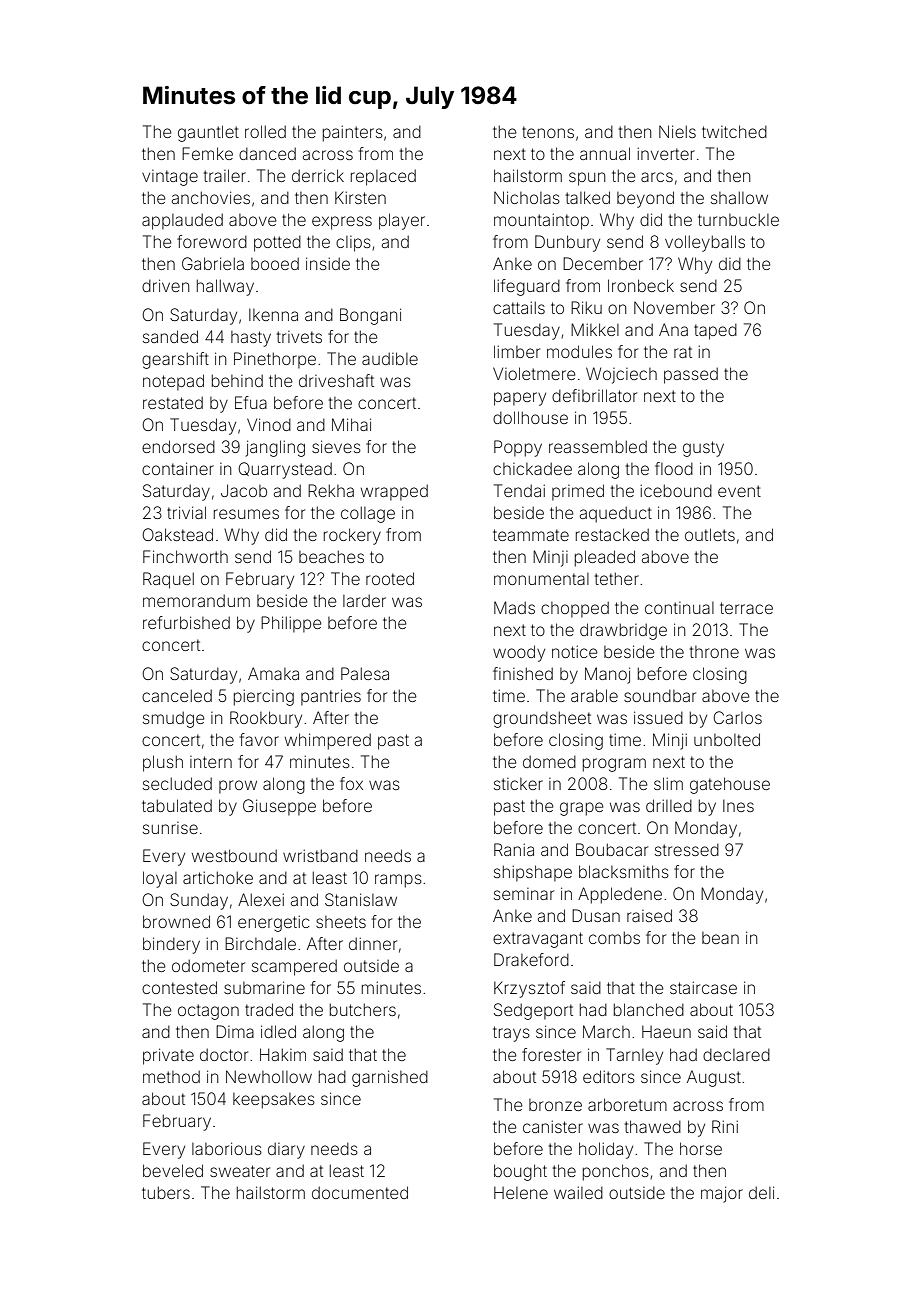 This page has width=924, height=1311. I want to click on beveled, so click(173, 1170).
